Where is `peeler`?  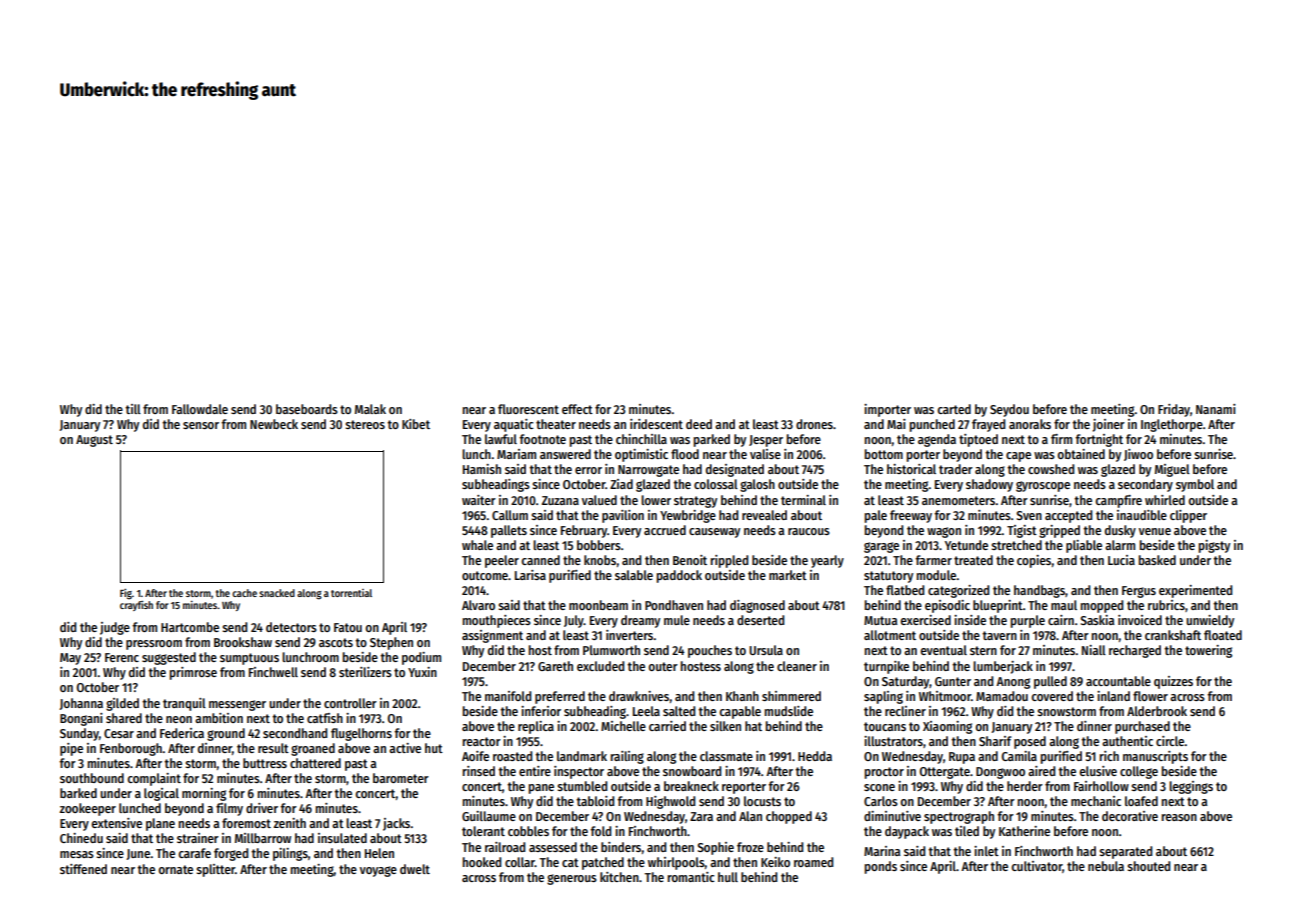
peeler is located at coordinates (502, 561).
